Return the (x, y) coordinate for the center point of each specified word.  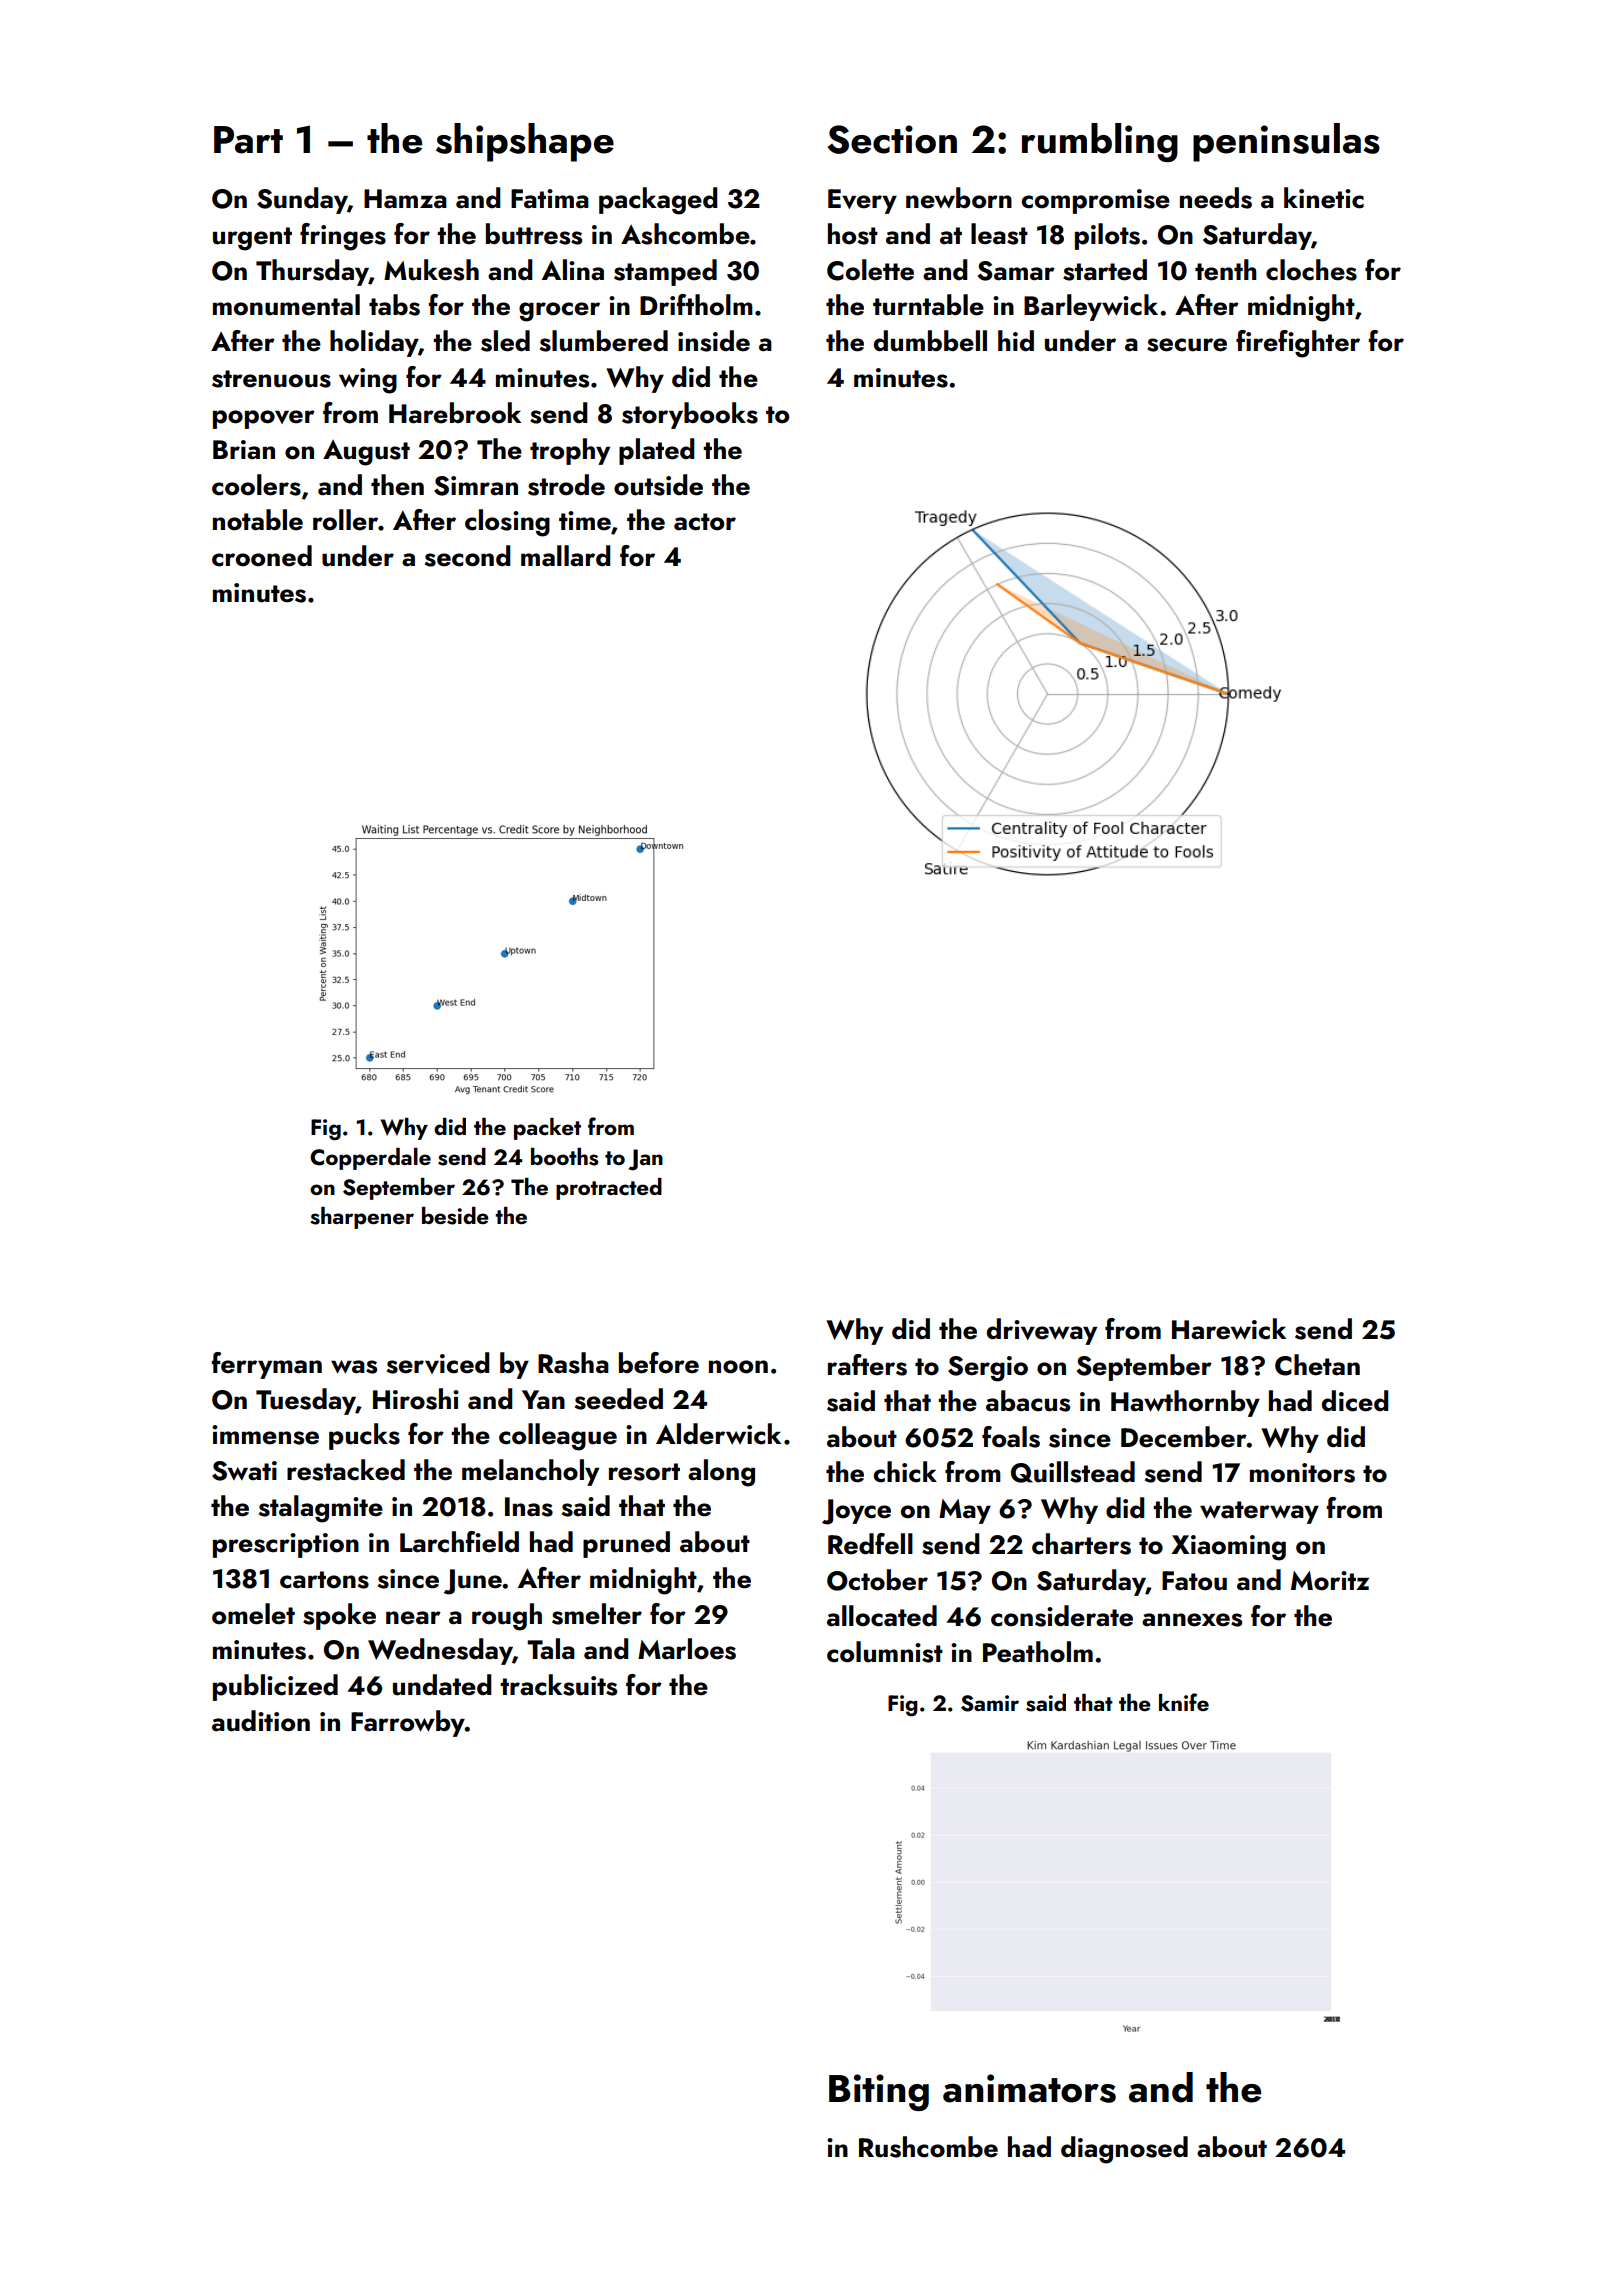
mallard (565, 556)
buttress (534, 234)
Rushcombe (928, 2147)
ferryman (266, 1365)
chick (905, 1472)
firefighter (1298, 344)
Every (862, 201)
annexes (1192, 1620)
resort (644, 1472)
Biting (879, 2092)
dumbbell (930, 341)
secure (1187, 345)
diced (1355, 1401)
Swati (244, 1471)
